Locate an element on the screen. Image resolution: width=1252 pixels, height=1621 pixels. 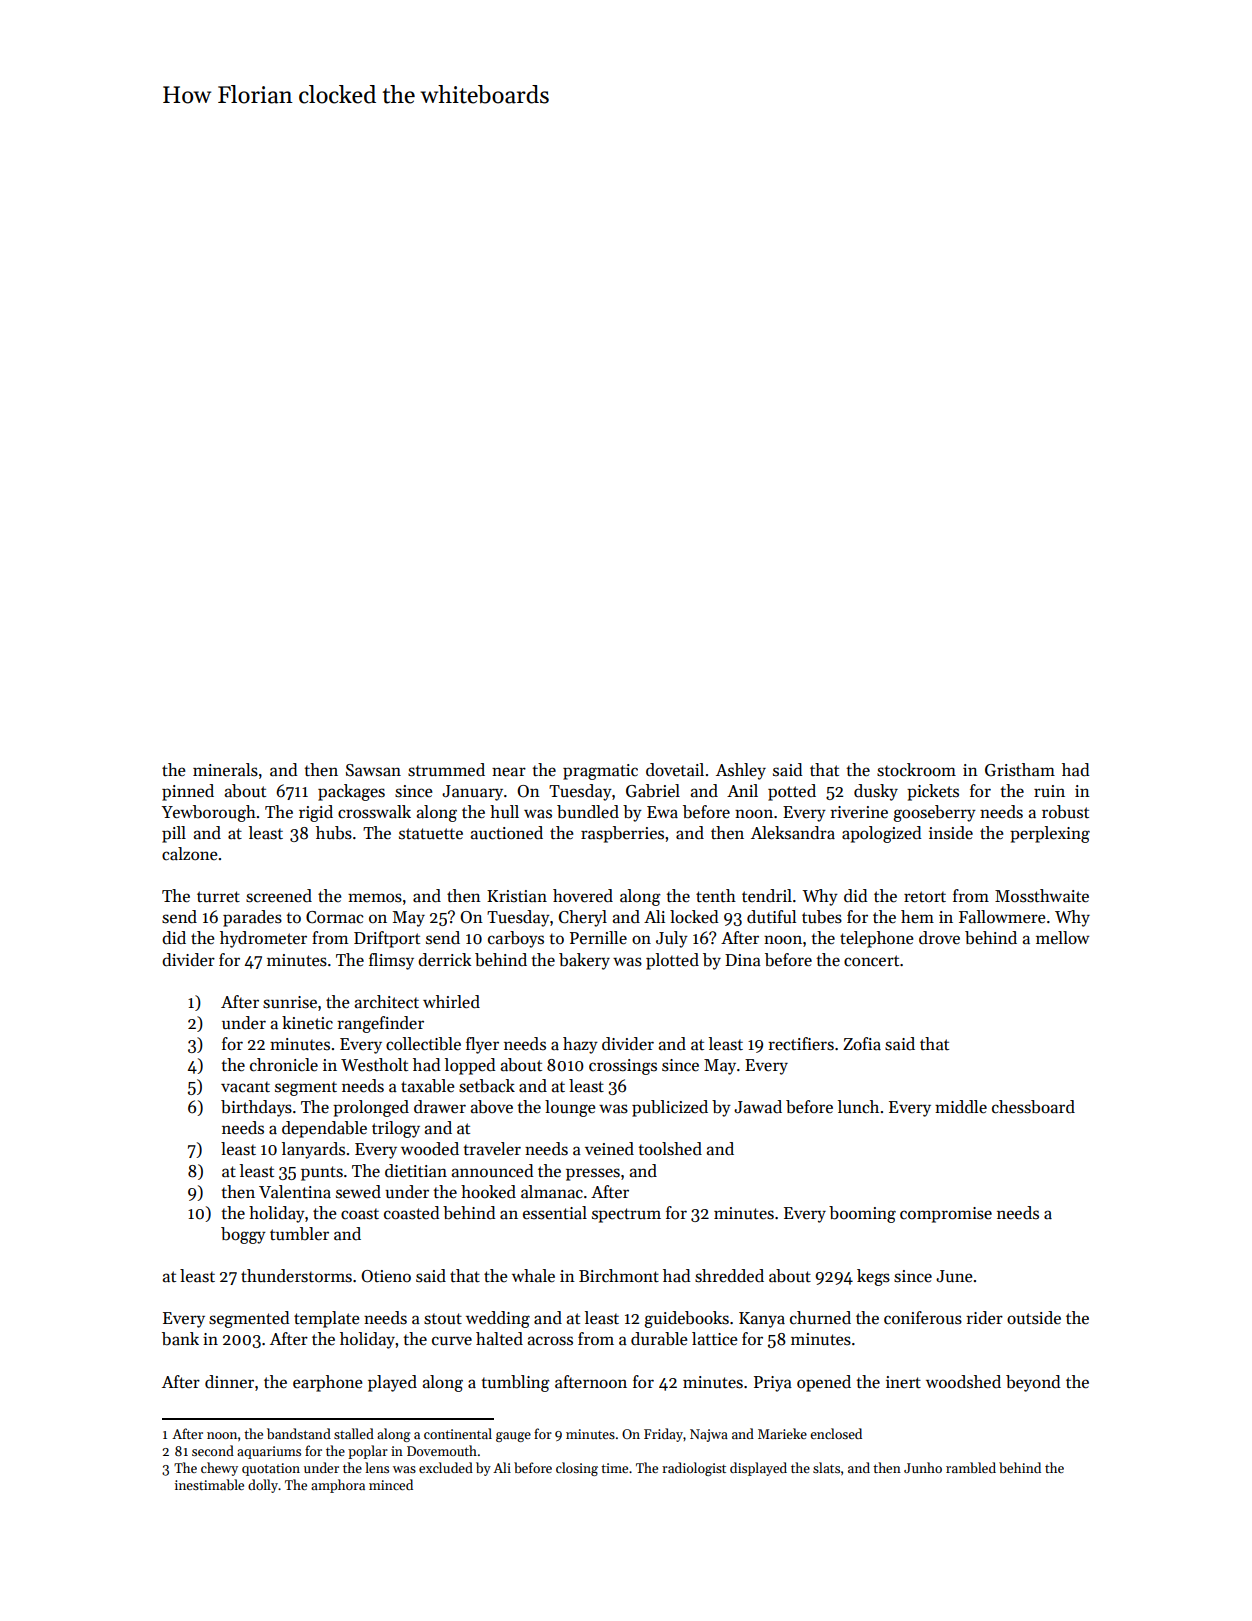
middle is located at coordinates (961, 1107).
